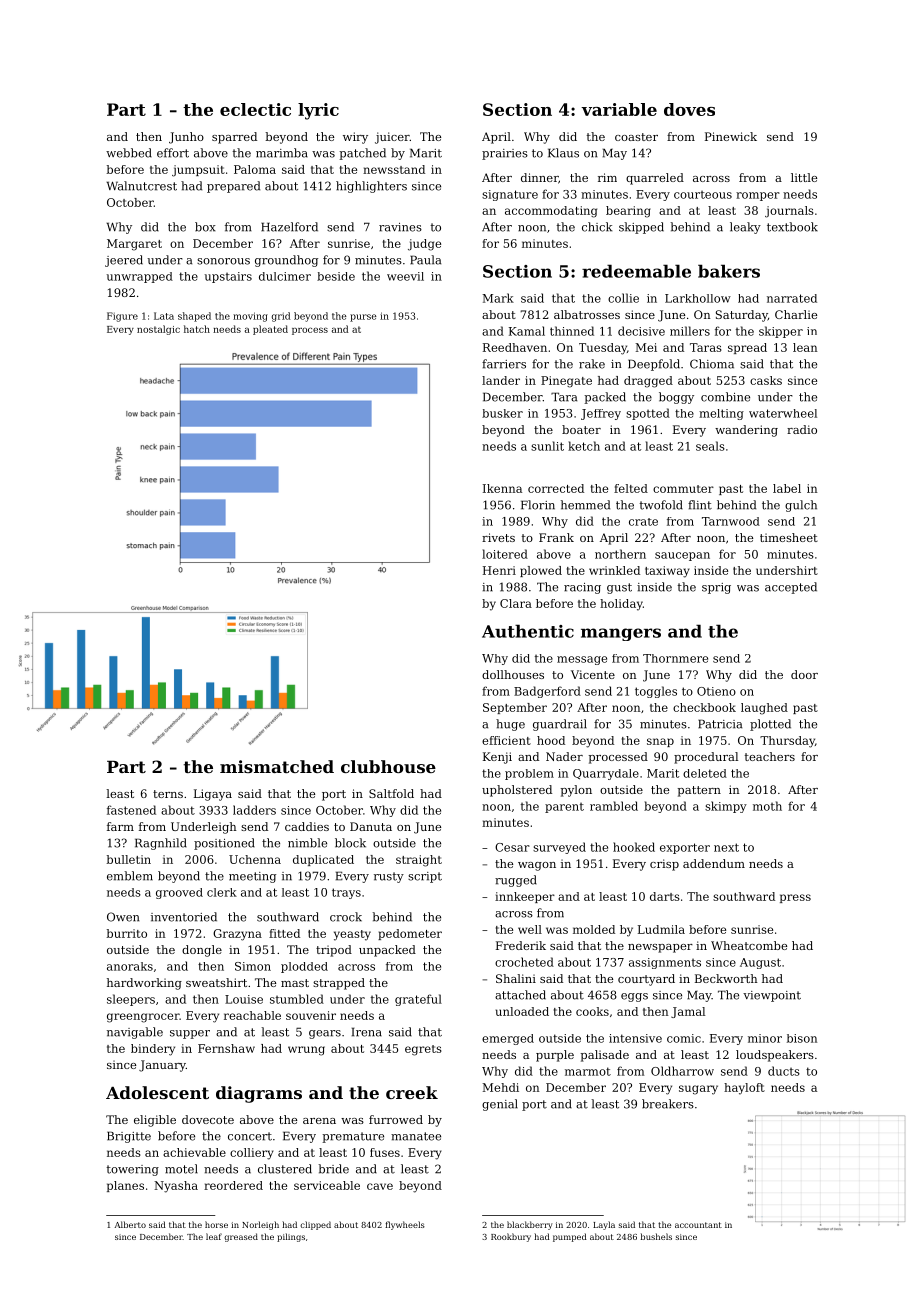 The height and width of the document is (1308, 924). Describe the element at coordinates (499, 570) in the document. I see `Henri` at that location.
